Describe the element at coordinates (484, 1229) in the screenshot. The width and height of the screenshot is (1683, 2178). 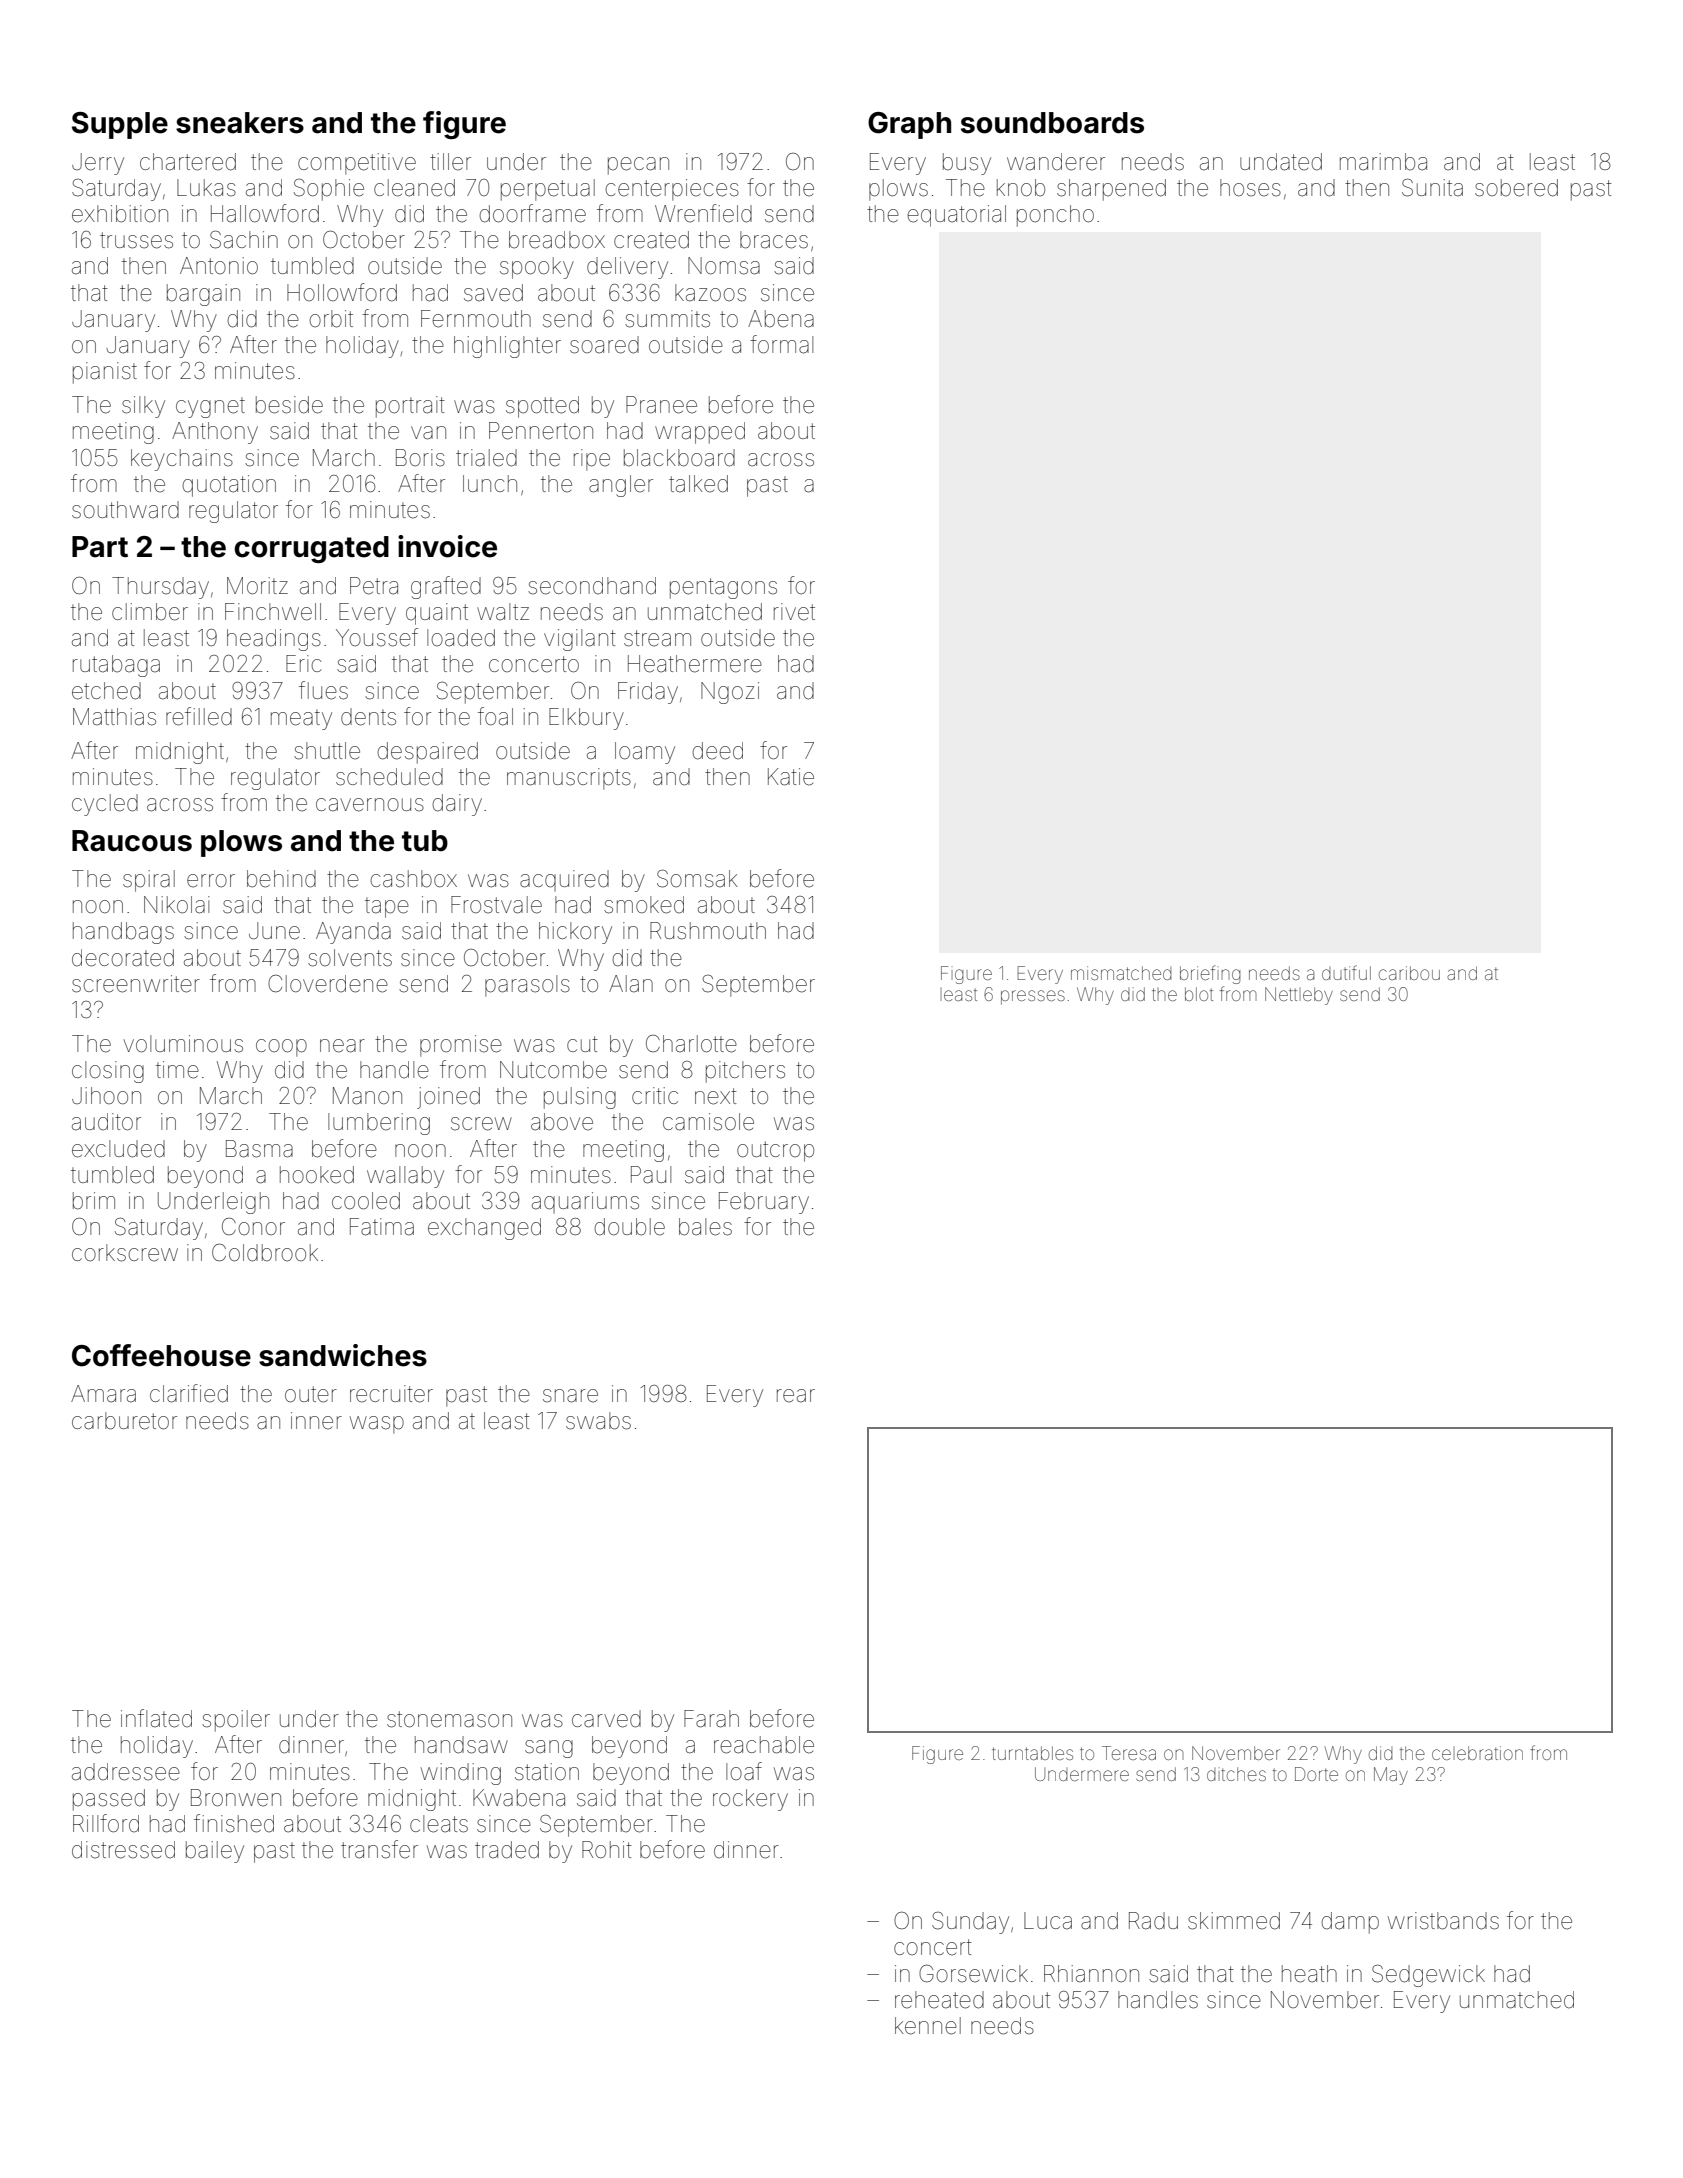
I see `exchanged` at that location.
